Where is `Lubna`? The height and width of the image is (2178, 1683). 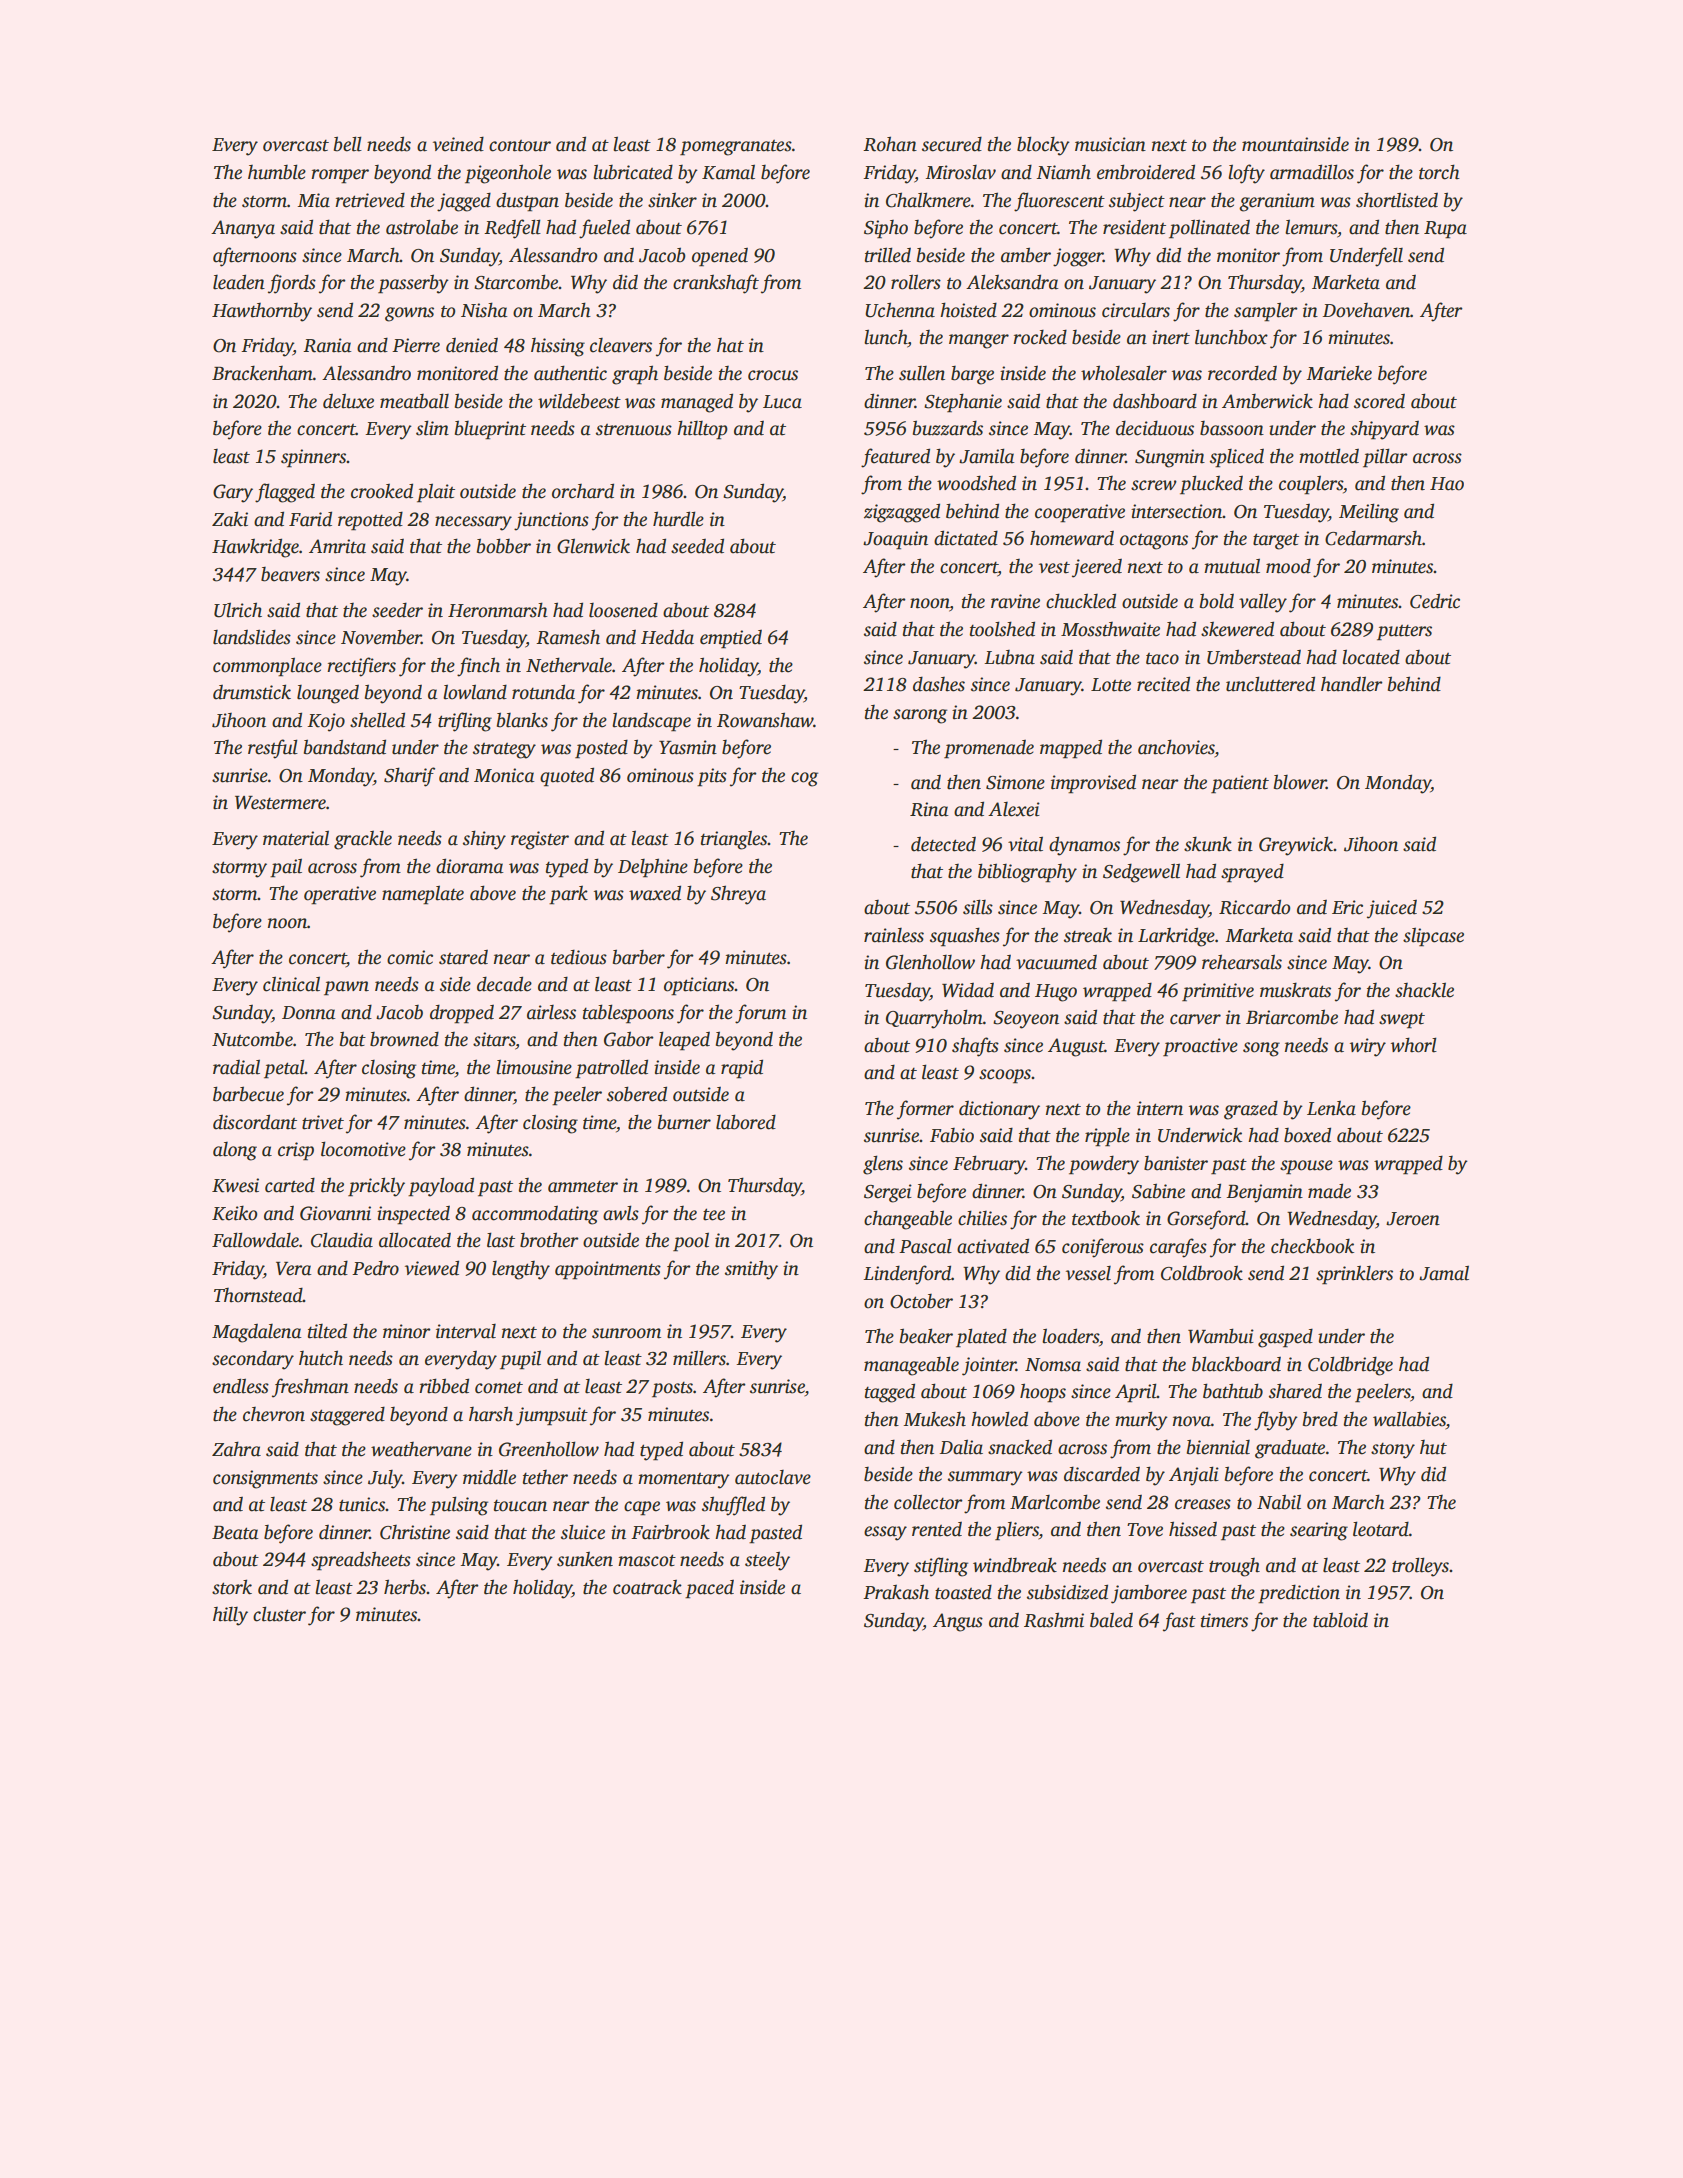 Lubna is located at coordinates (1009, 657).
